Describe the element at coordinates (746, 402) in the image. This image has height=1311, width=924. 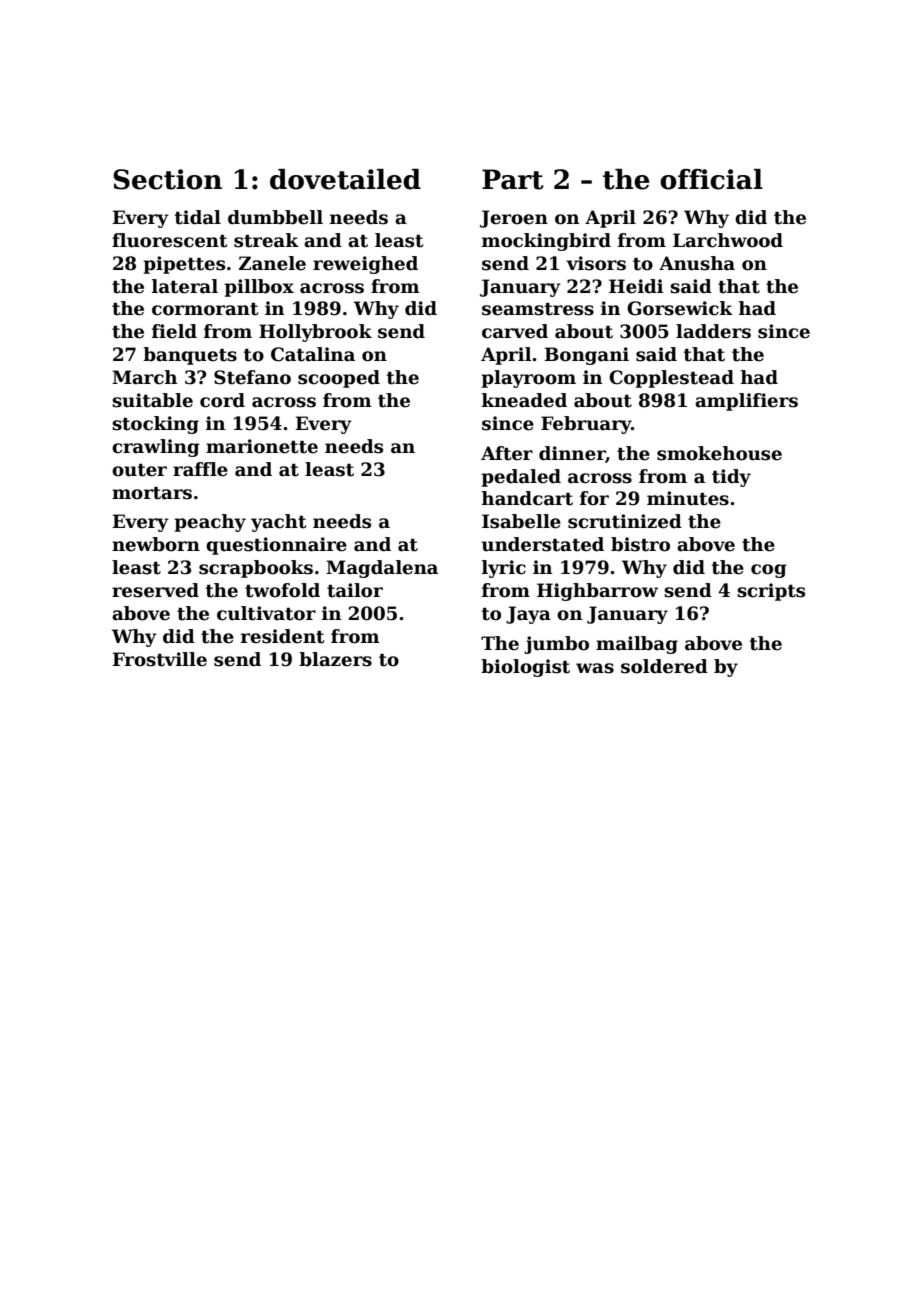
I see `amplifiers` at that location.
